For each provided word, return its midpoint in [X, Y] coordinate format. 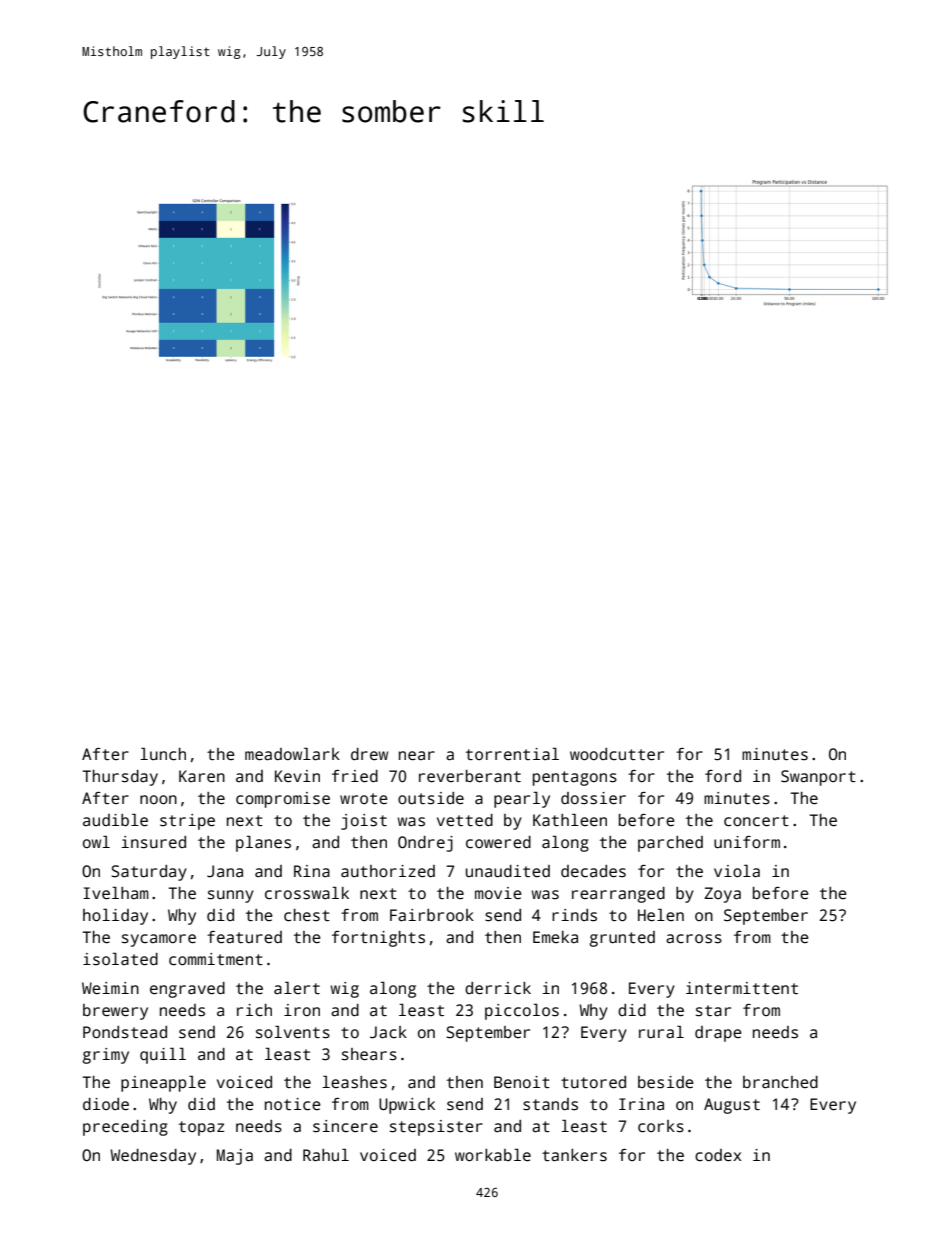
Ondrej [425, 844]
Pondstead [125, 1032]
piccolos [522, 1011]
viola [737, 871]
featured [244, 937]
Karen [202, 776]
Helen [661, 915]
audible [115, 820]
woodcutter [617, 754]
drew [369, 754]
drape [718, 1034]
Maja [235, 1157]
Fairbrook [432, 915]
